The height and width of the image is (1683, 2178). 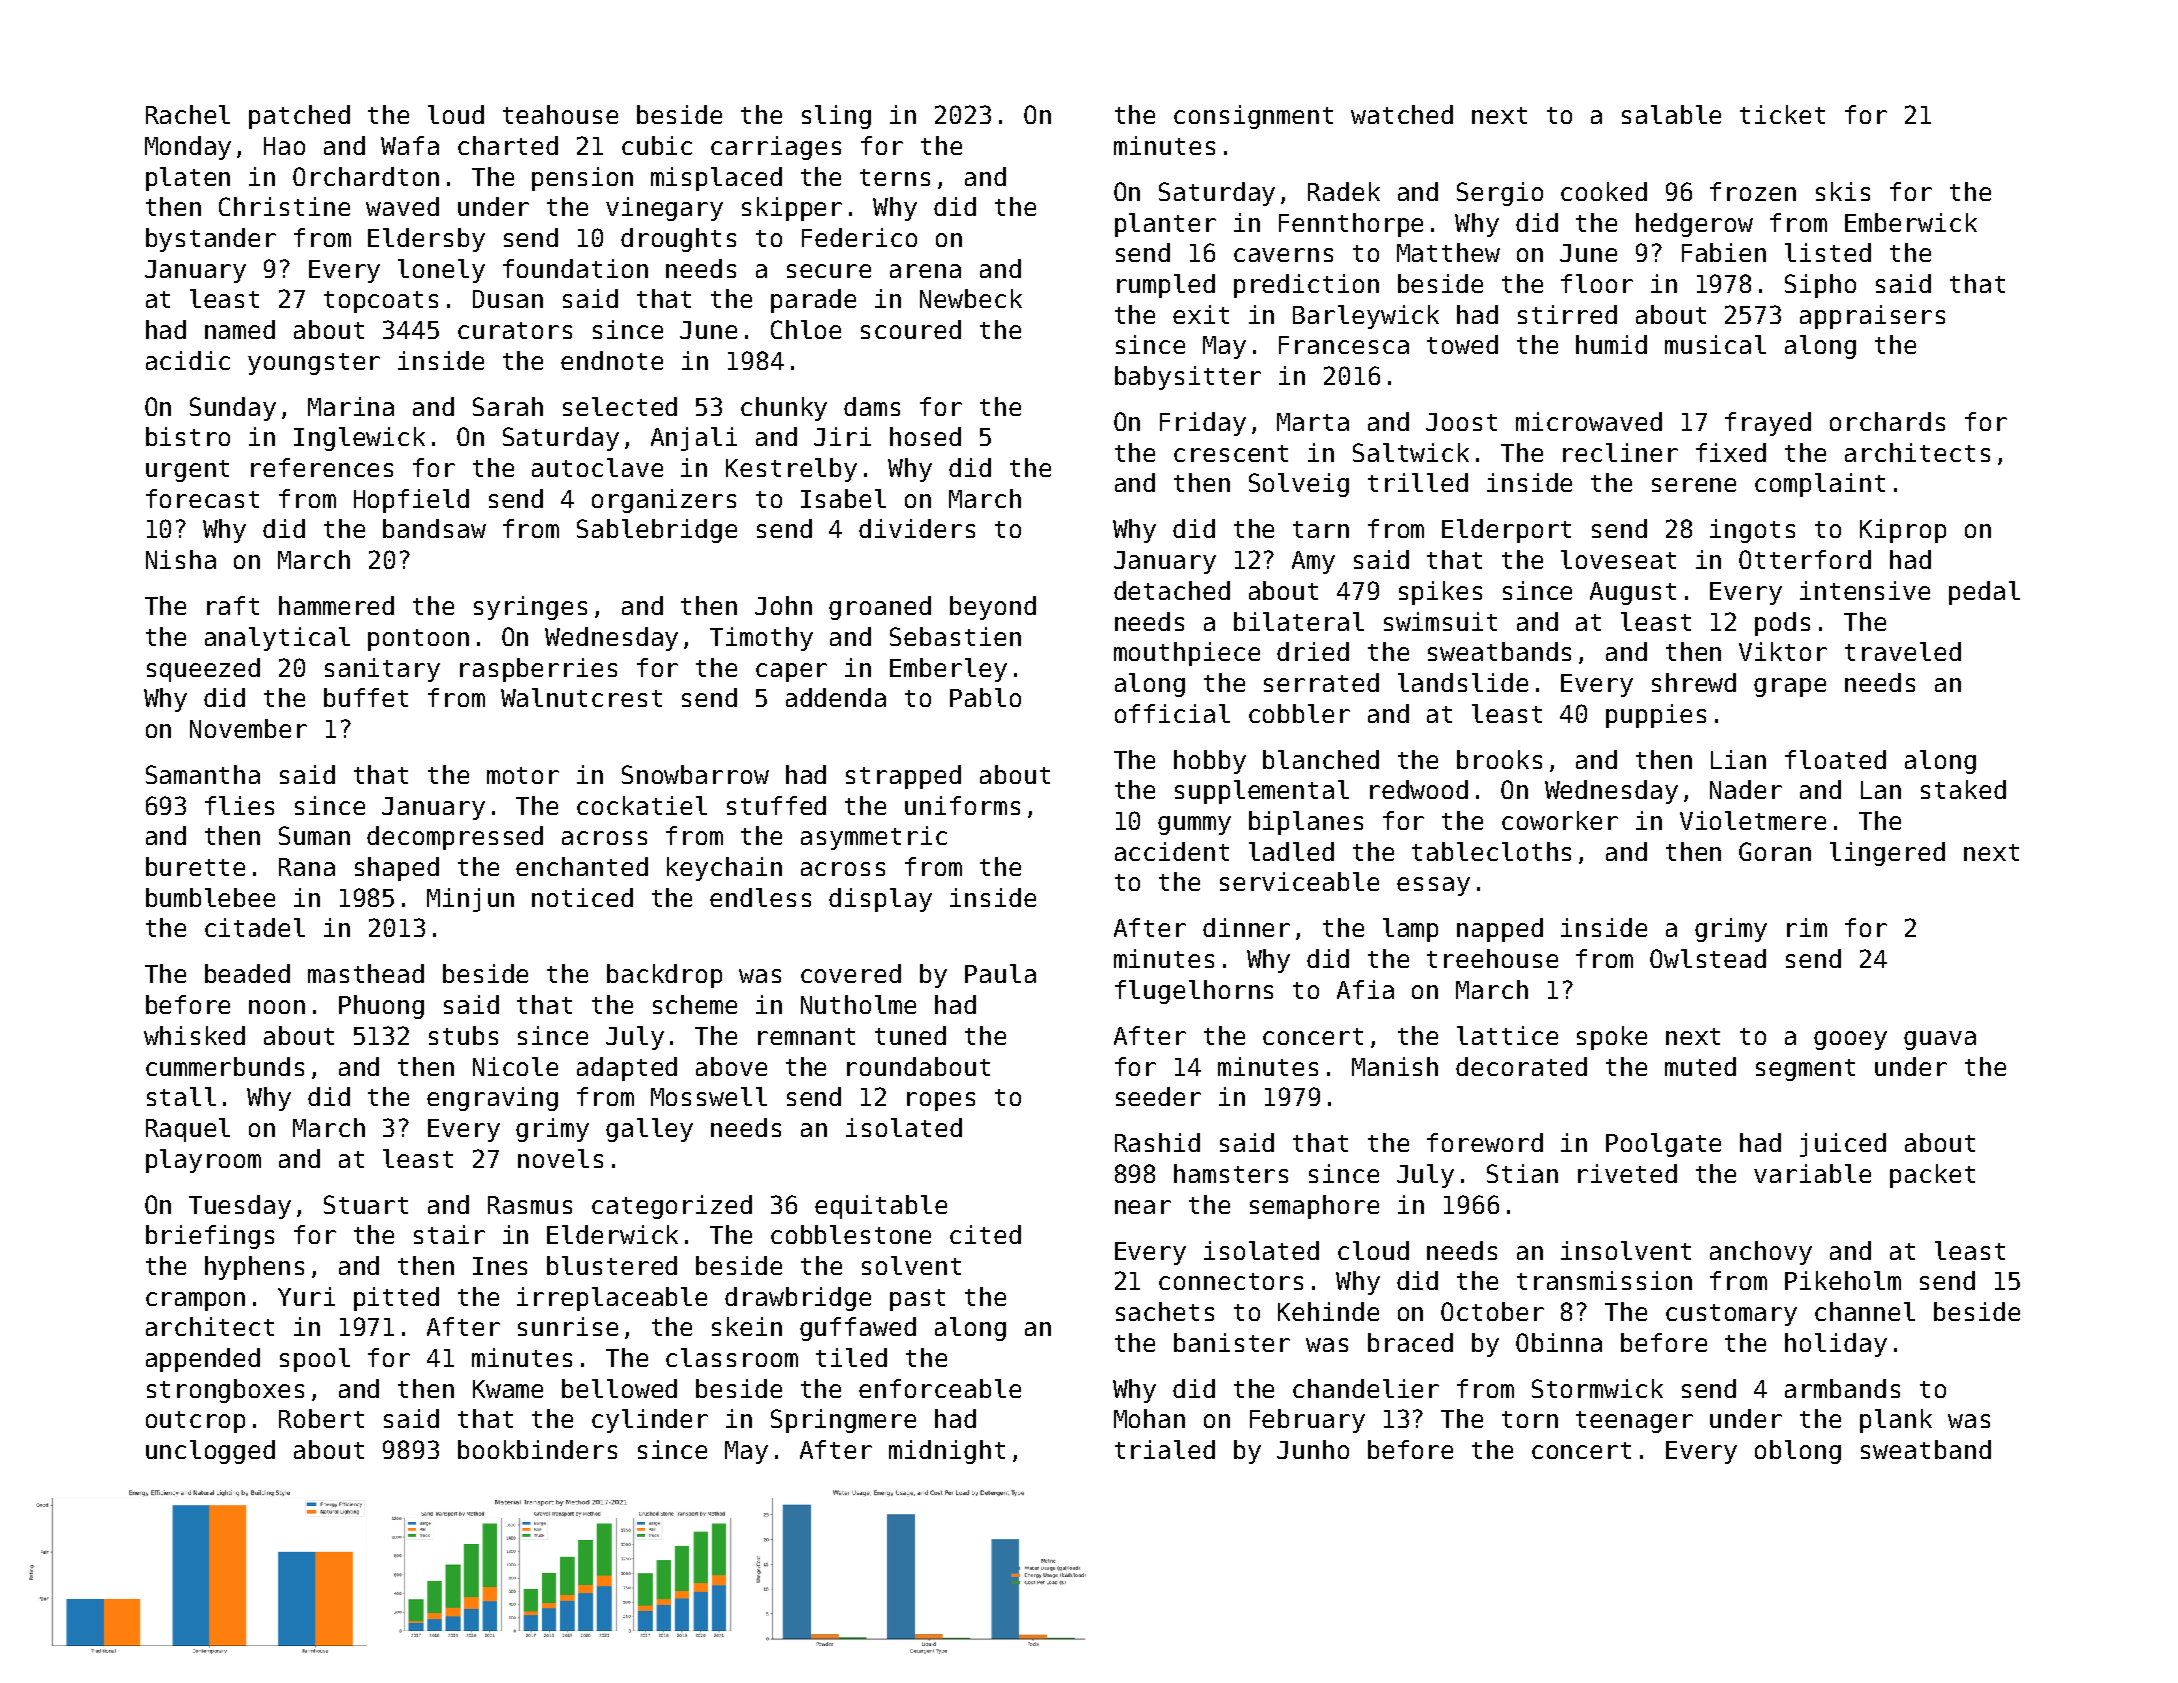 What do you see at coordinates (791, 470) in the image?
I see `Kestrelby` at bounding box center [791, 470].
